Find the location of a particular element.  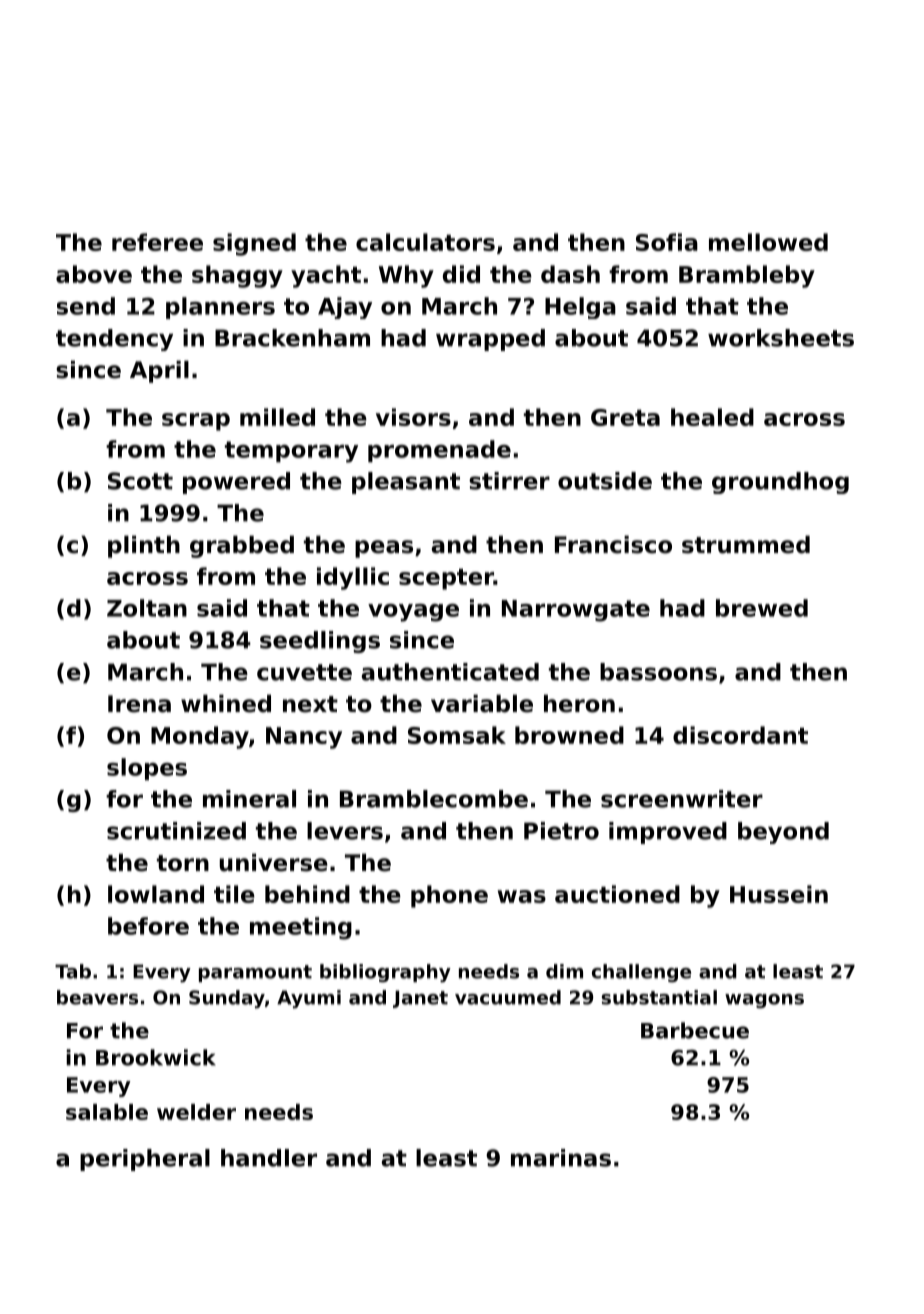

calculators is located at coordinates (425, 242).
